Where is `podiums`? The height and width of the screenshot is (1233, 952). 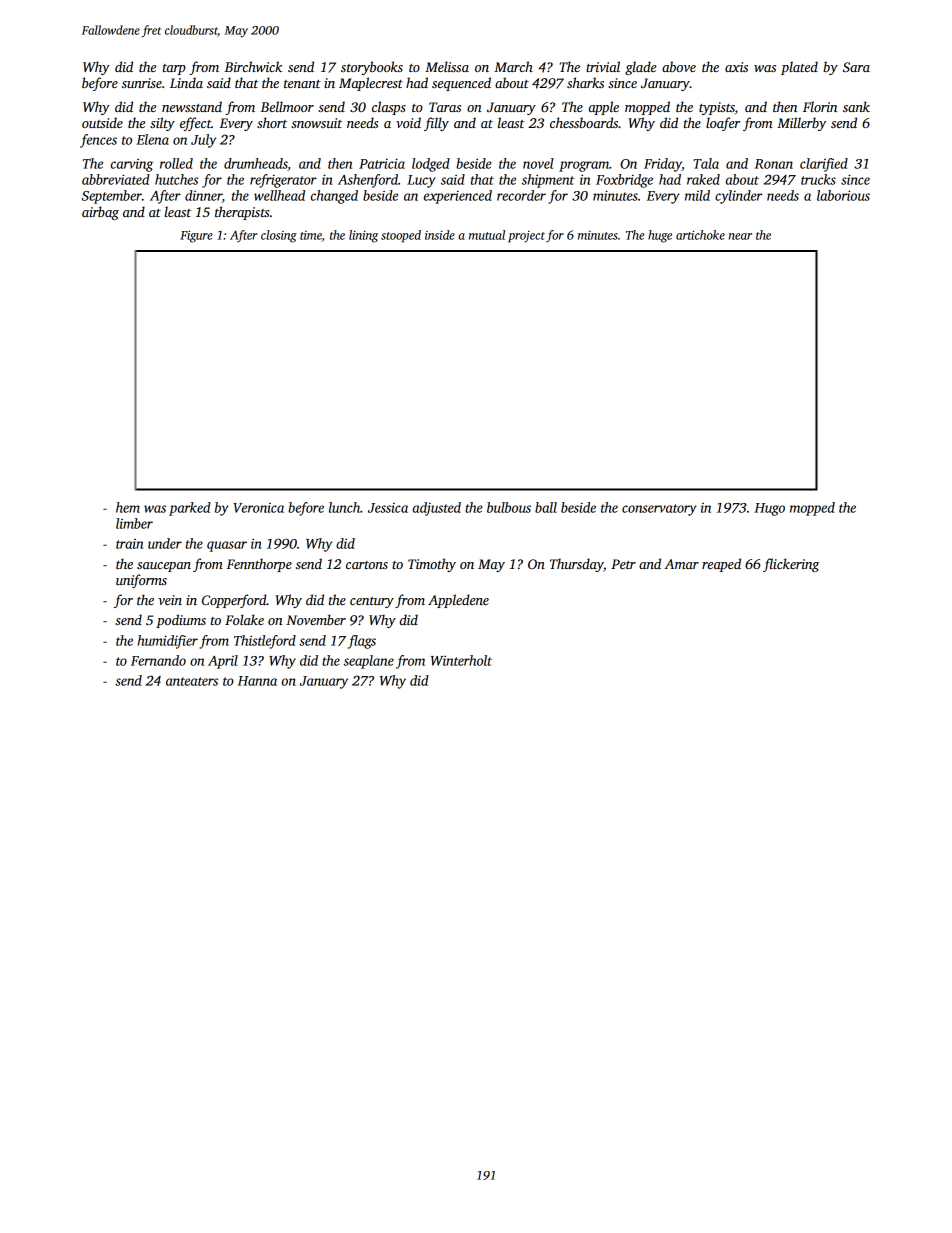
podiums is located at coordinates (181, 621).
